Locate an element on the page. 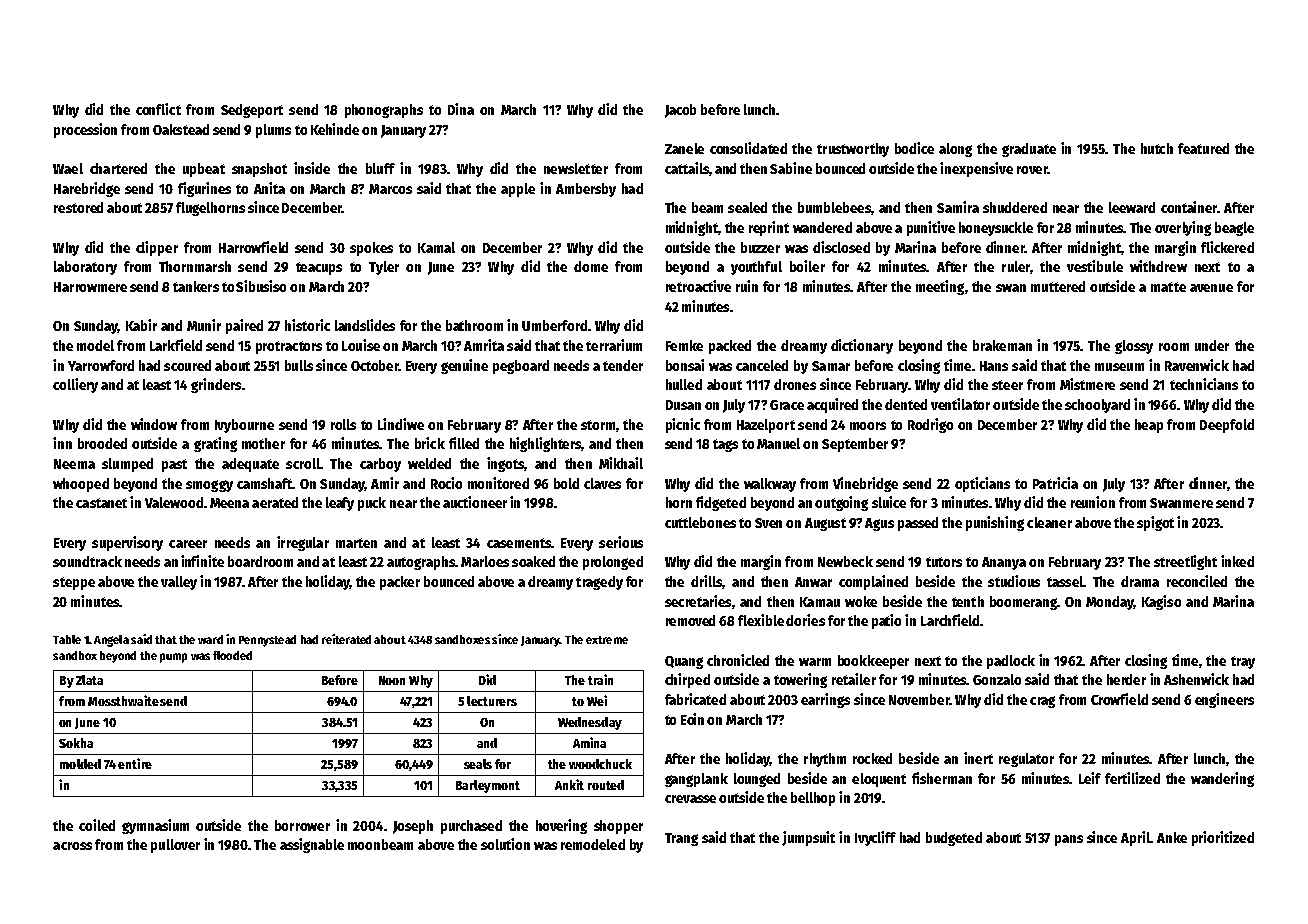 The width and height of the document is (1308, 924). under is located at coordinates (1212, 345).
